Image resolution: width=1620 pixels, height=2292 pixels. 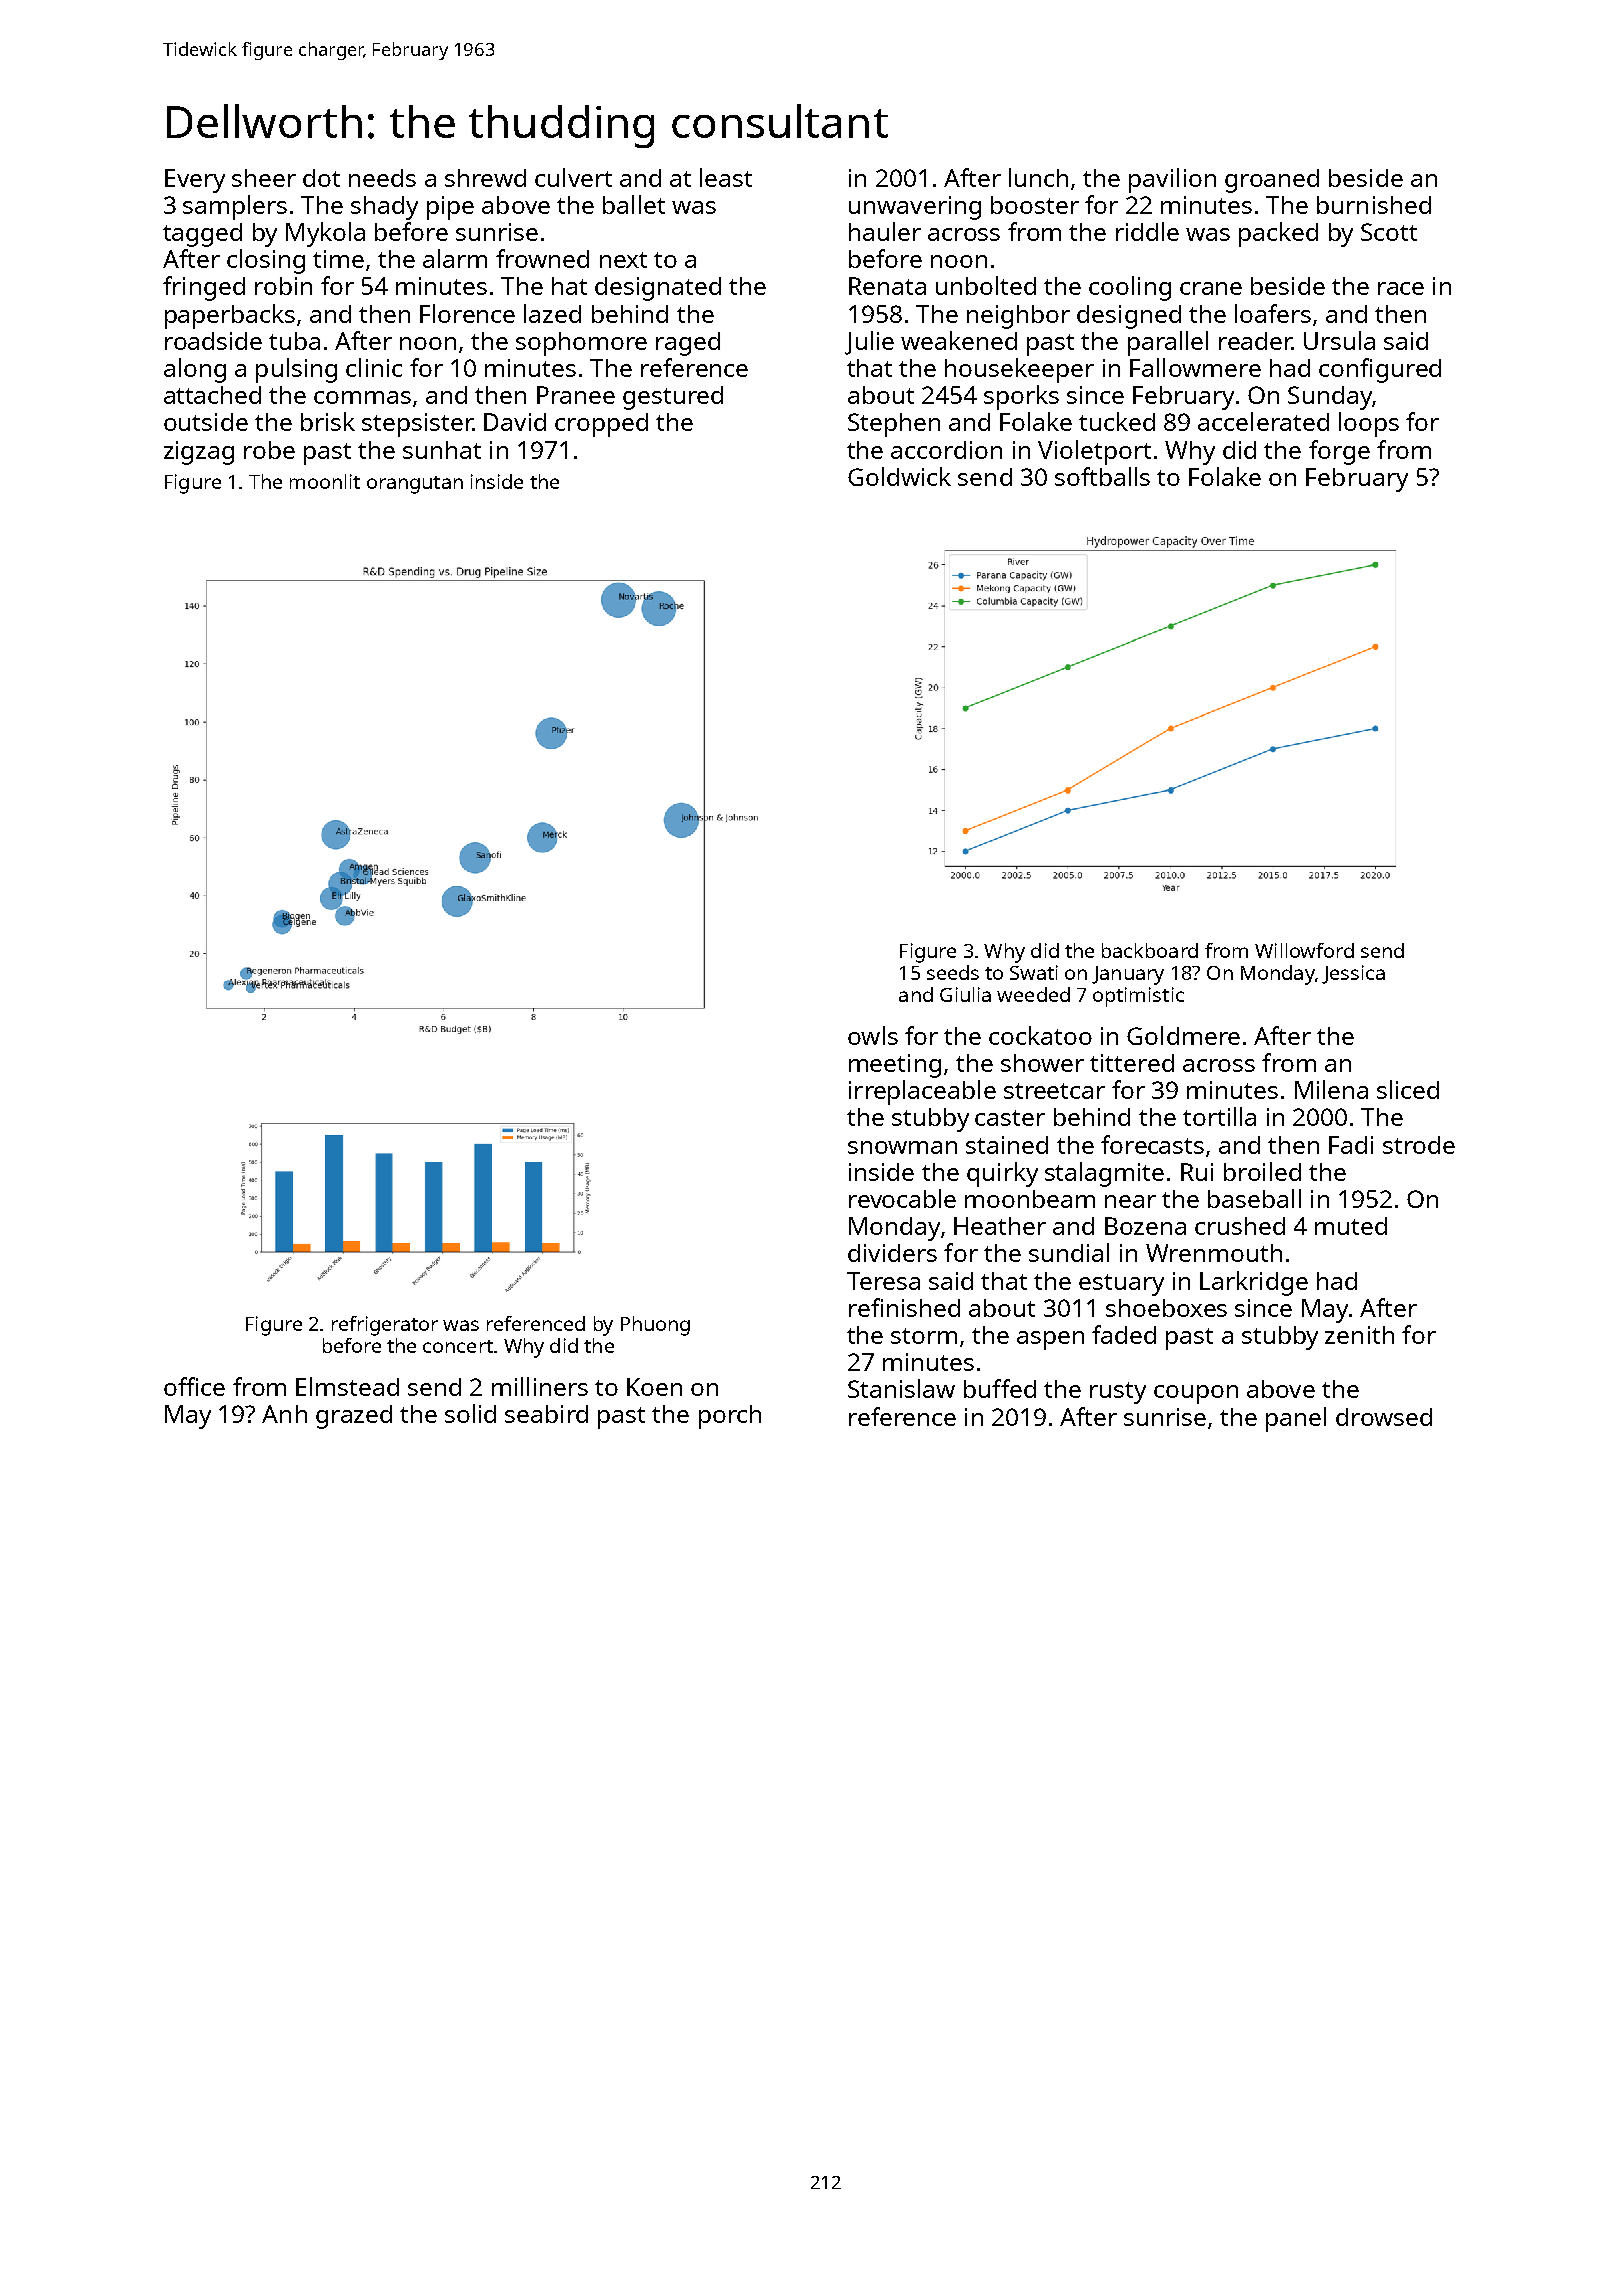 What do you see at coordinates (1296, 1419) in the document?
I see `panel` at bounding box center [1296, 1419].
